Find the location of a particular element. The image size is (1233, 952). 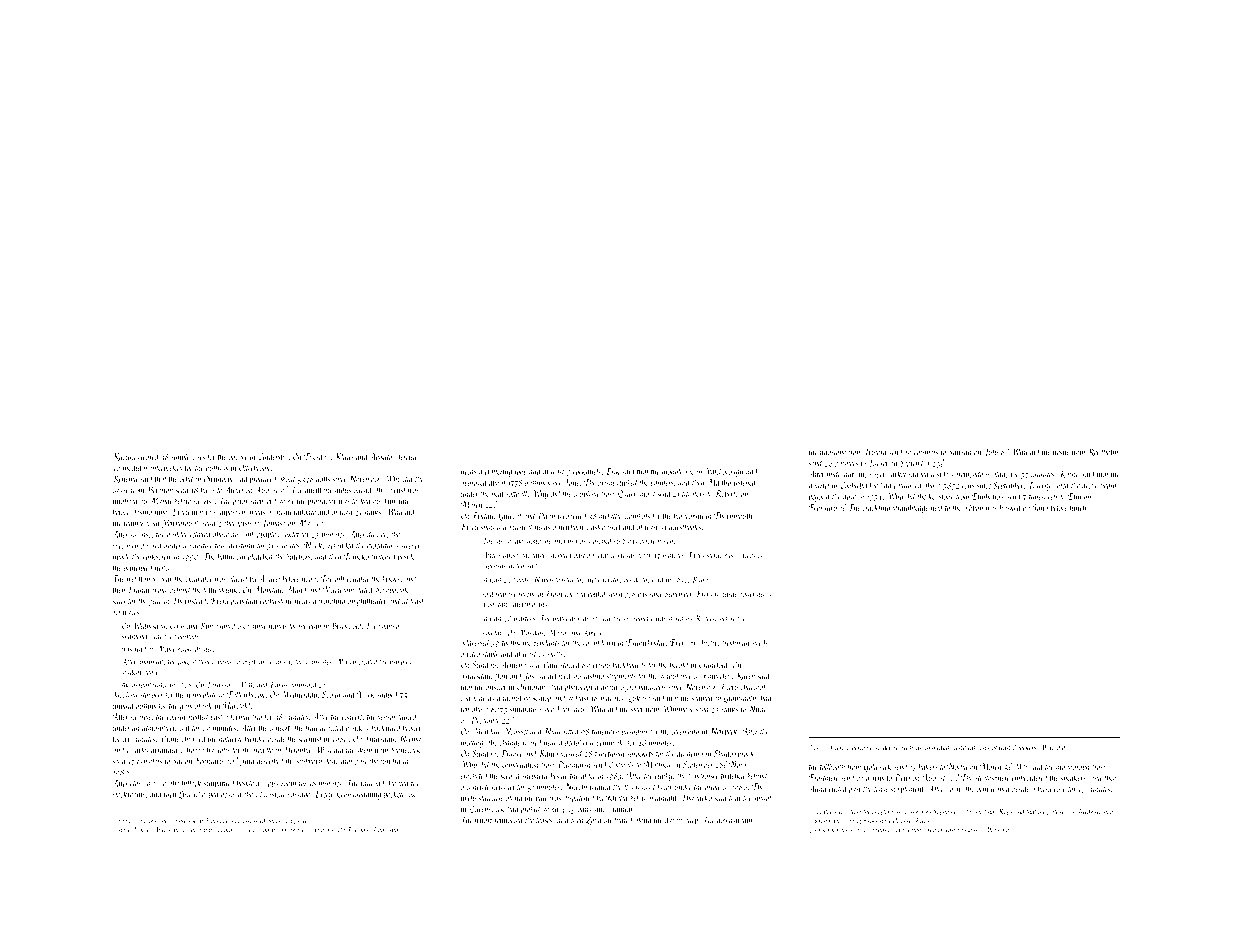

counters is located at coordinates (926, 453).
